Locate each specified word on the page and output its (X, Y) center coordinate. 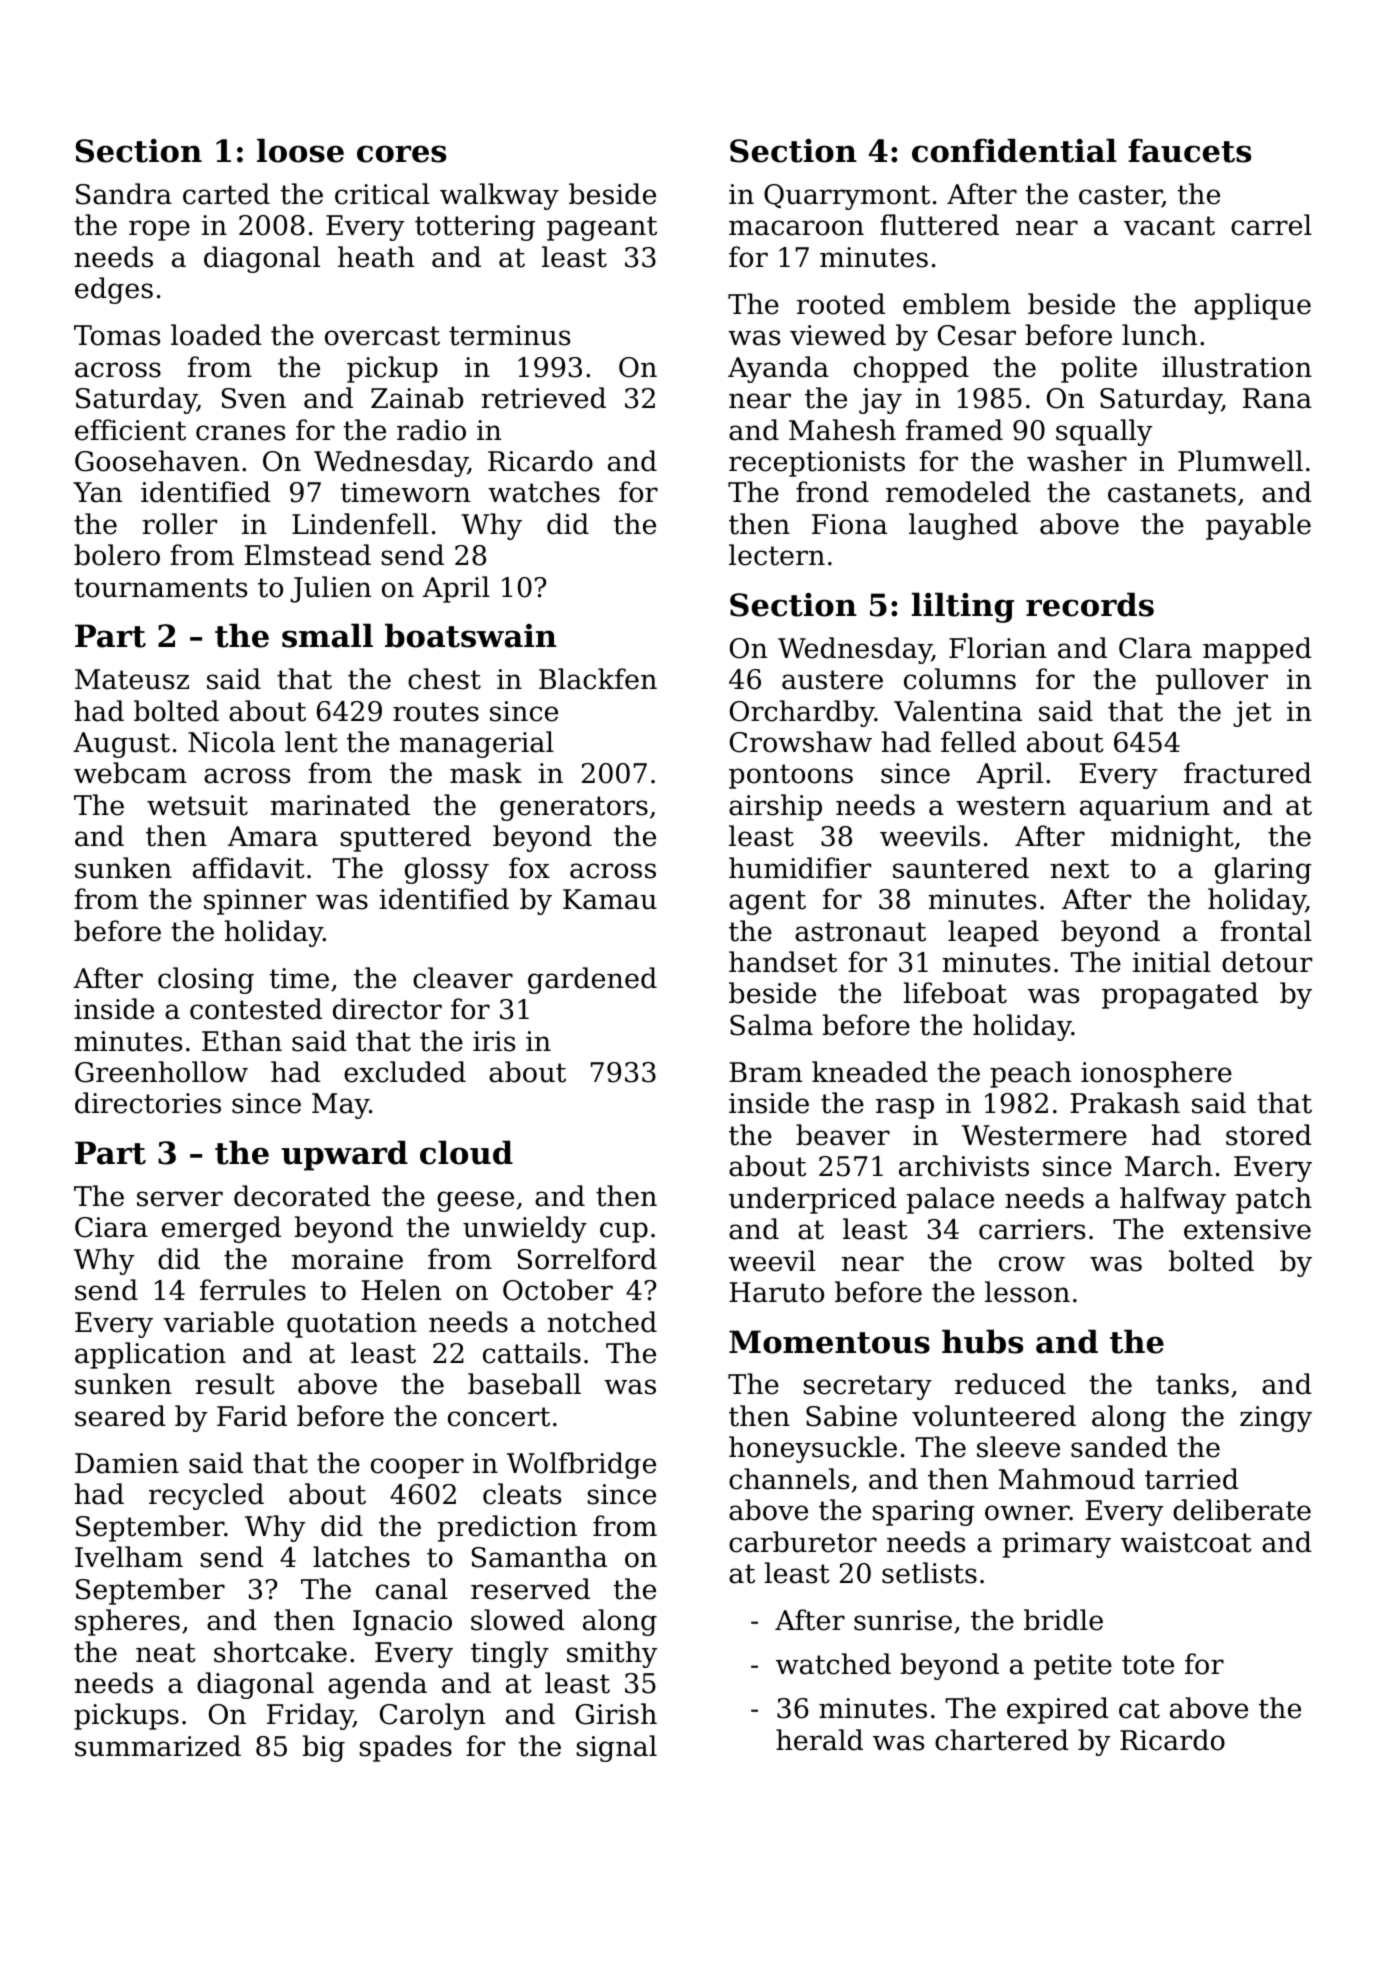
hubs (982, 1341)
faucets (1189, 151)
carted (226, 194)
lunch (1159, 335)
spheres (127, 1622)
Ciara (111, 1227)
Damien (127, 1463)
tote (1148, 1665)
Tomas (117, 335)
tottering (475, 228)
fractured (1248, 773)
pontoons (791, 776)
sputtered (406, 838)
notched (602, 1322)
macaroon (796, 228)
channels (789, 1479)
